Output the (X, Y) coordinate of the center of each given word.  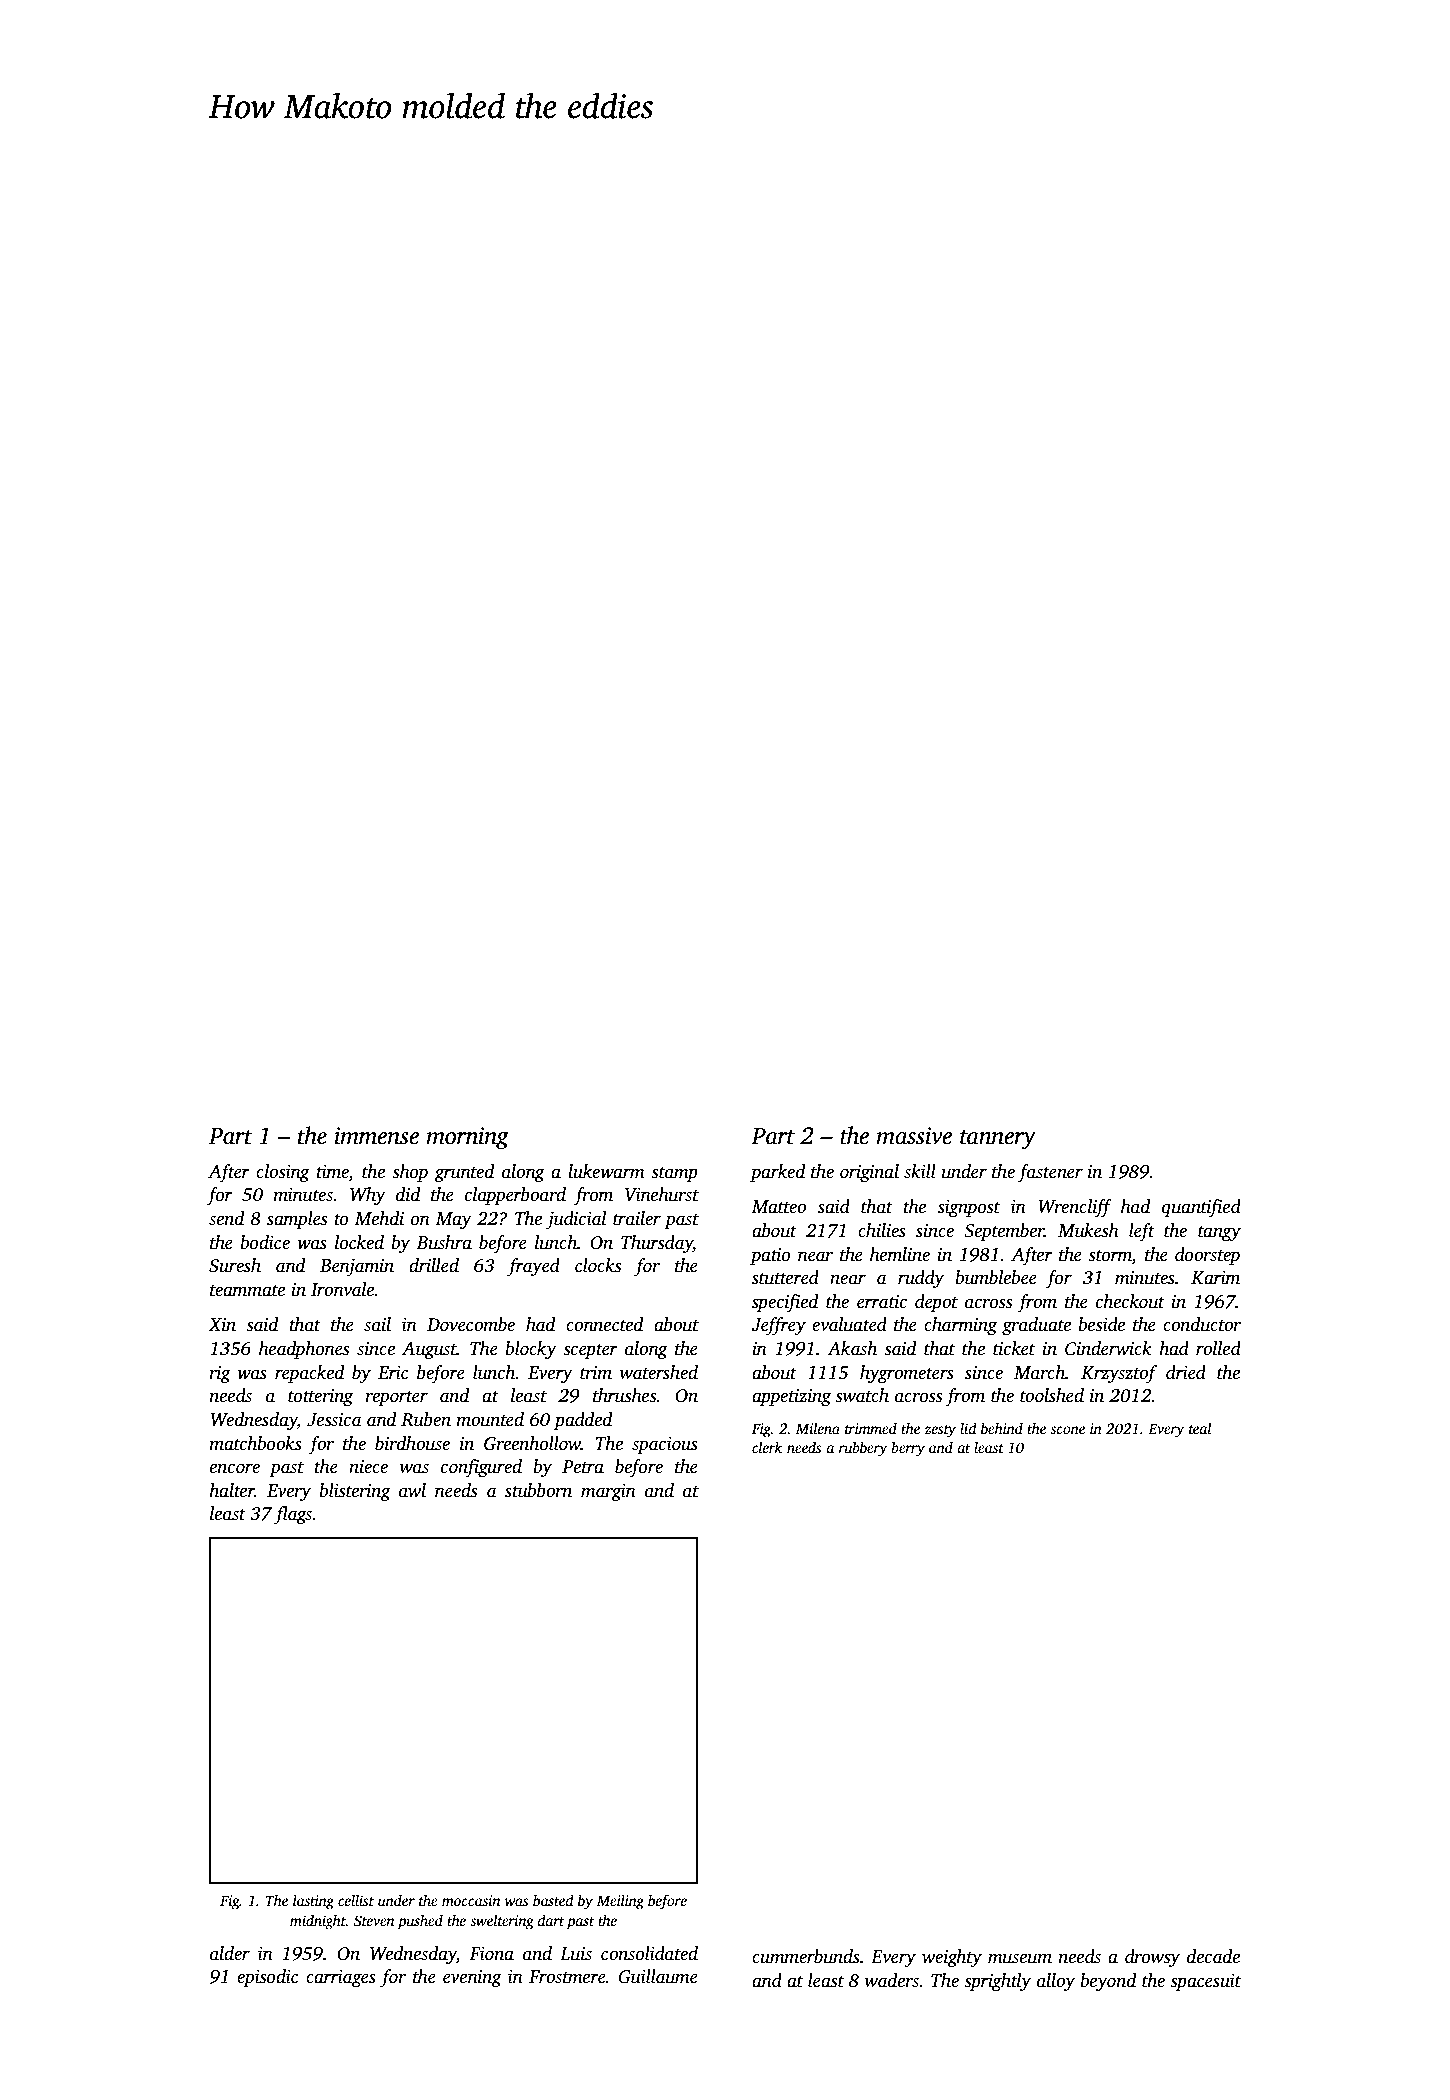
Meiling (620, 1902)
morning (468, 1138)
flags (293, 1515)
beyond (1108, 1982)
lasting (313, 1902)
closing (283, 1173)
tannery (998, 1140)
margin (608, 1492)
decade (1213, 1956)
